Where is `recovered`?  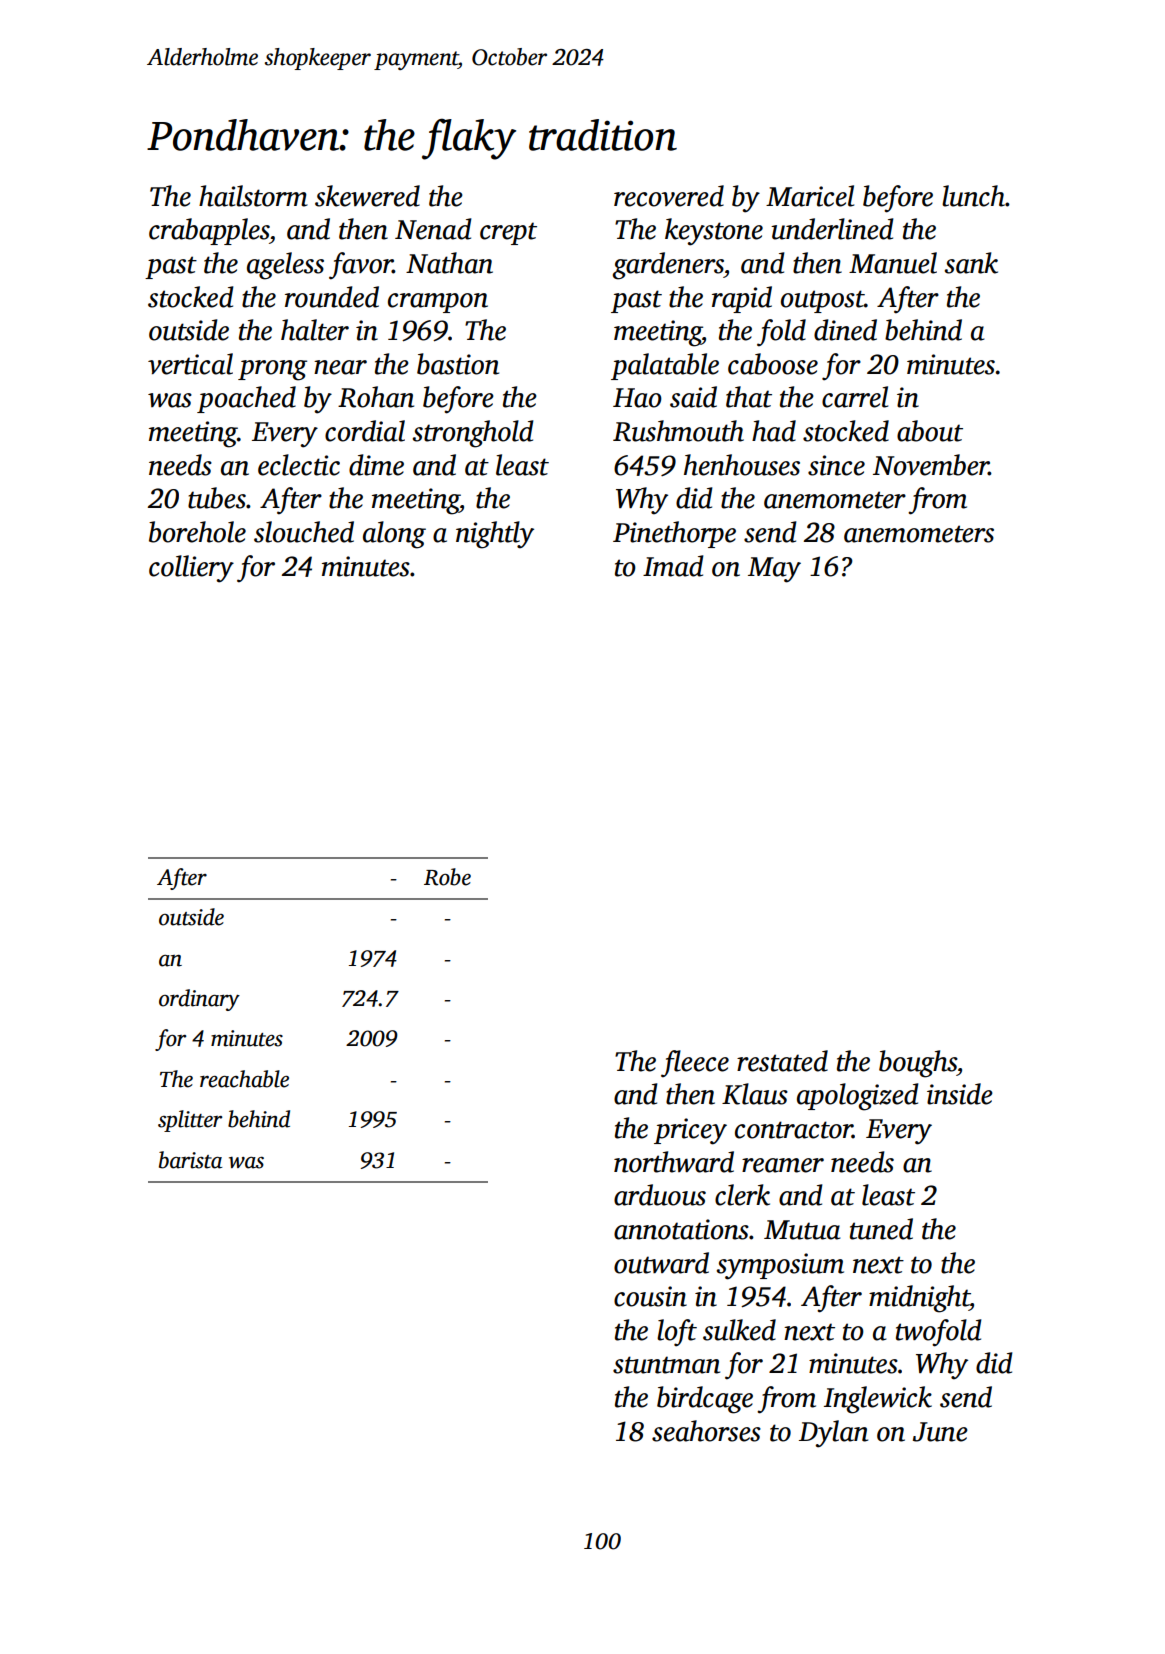
recovered is located at coordinates (669, 196).
